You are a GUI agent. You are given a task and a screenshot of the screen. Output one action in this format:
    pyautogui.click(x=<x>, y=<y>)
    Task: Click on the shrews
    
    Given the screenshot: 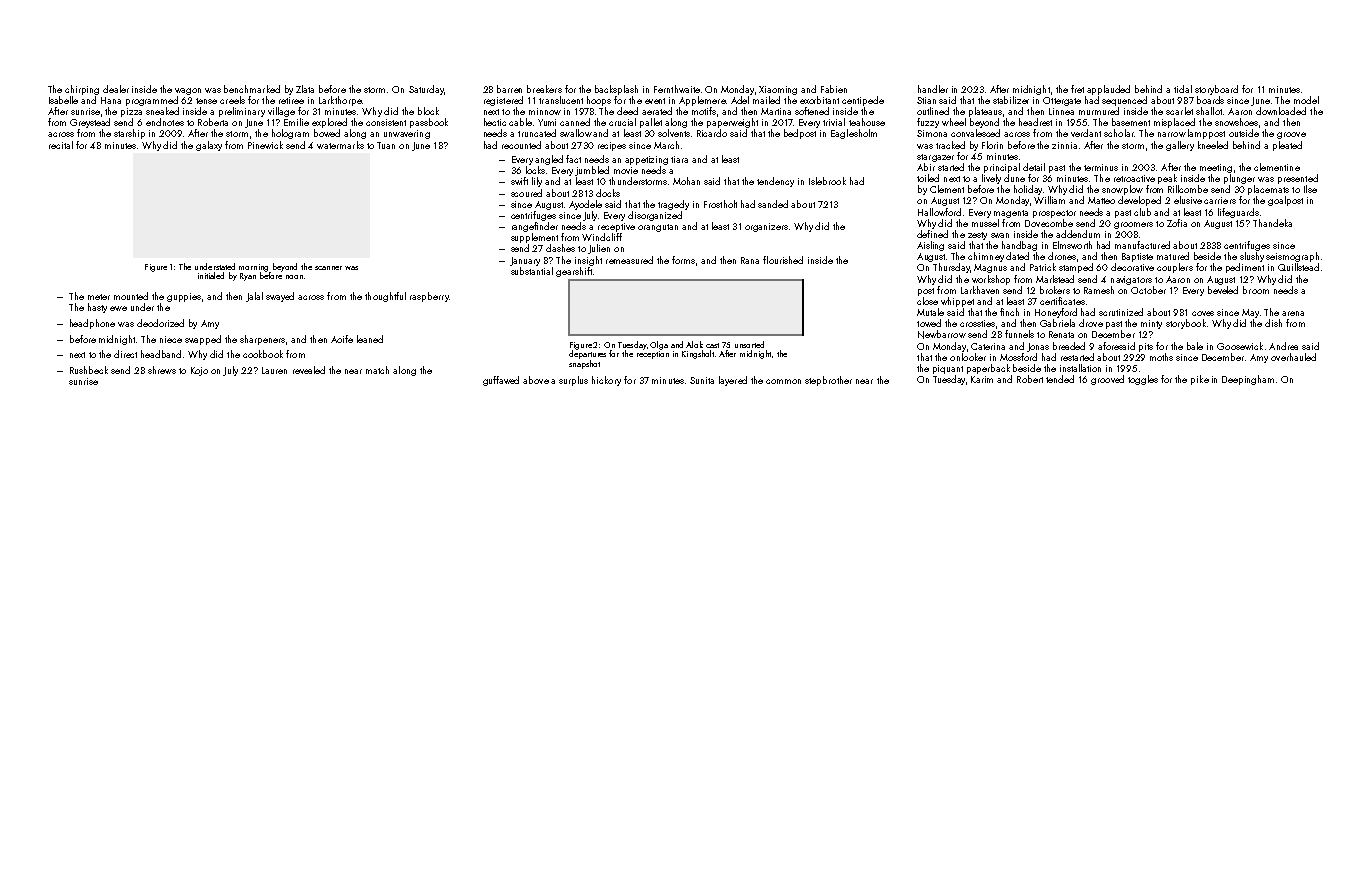 What is the action you would take?
    pyautogui.click(x=162, y=370)
